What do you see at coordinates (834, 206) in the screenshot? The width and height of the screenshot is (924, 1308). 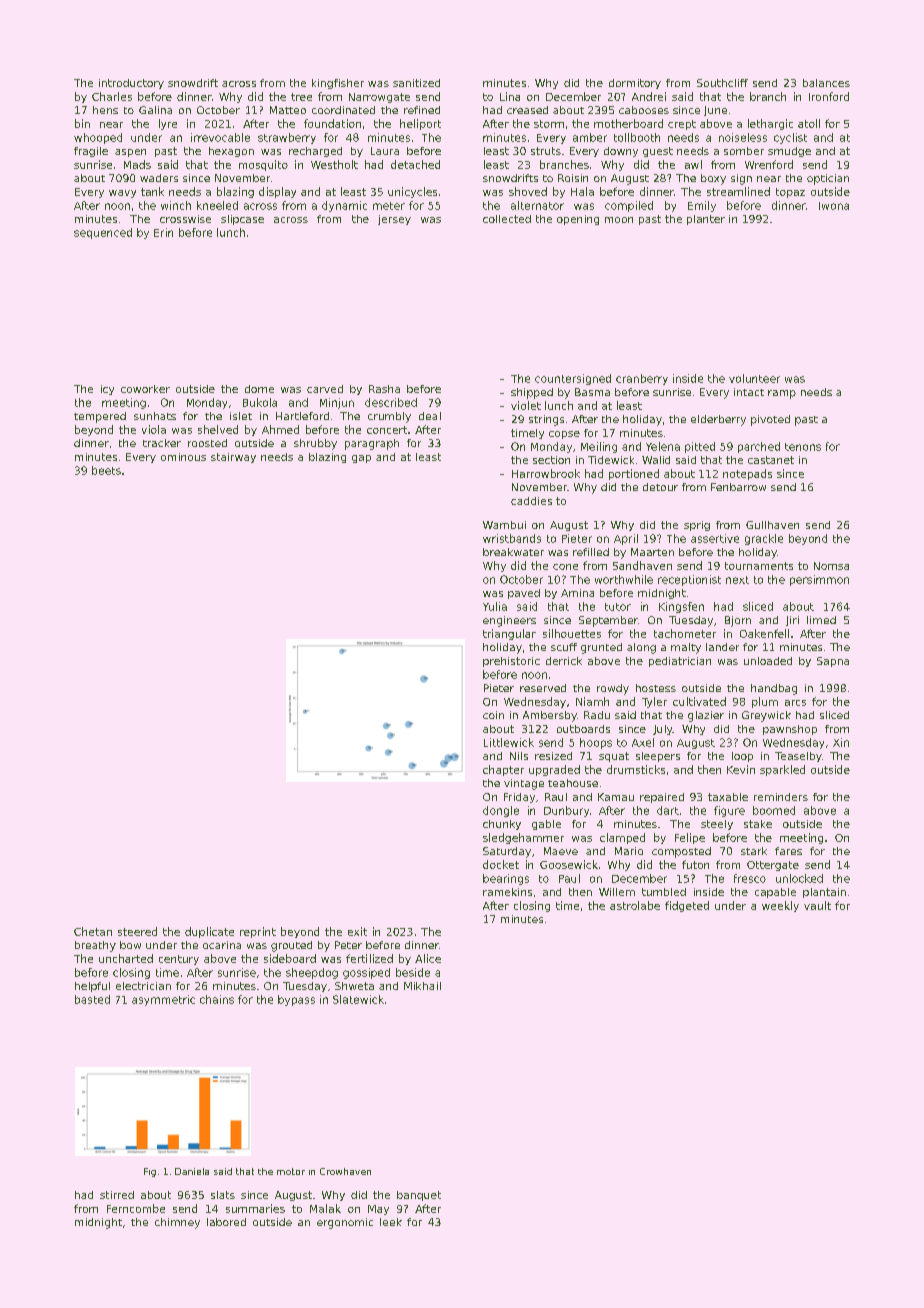 I see `Iwona` at bounding box center [834, 206].
